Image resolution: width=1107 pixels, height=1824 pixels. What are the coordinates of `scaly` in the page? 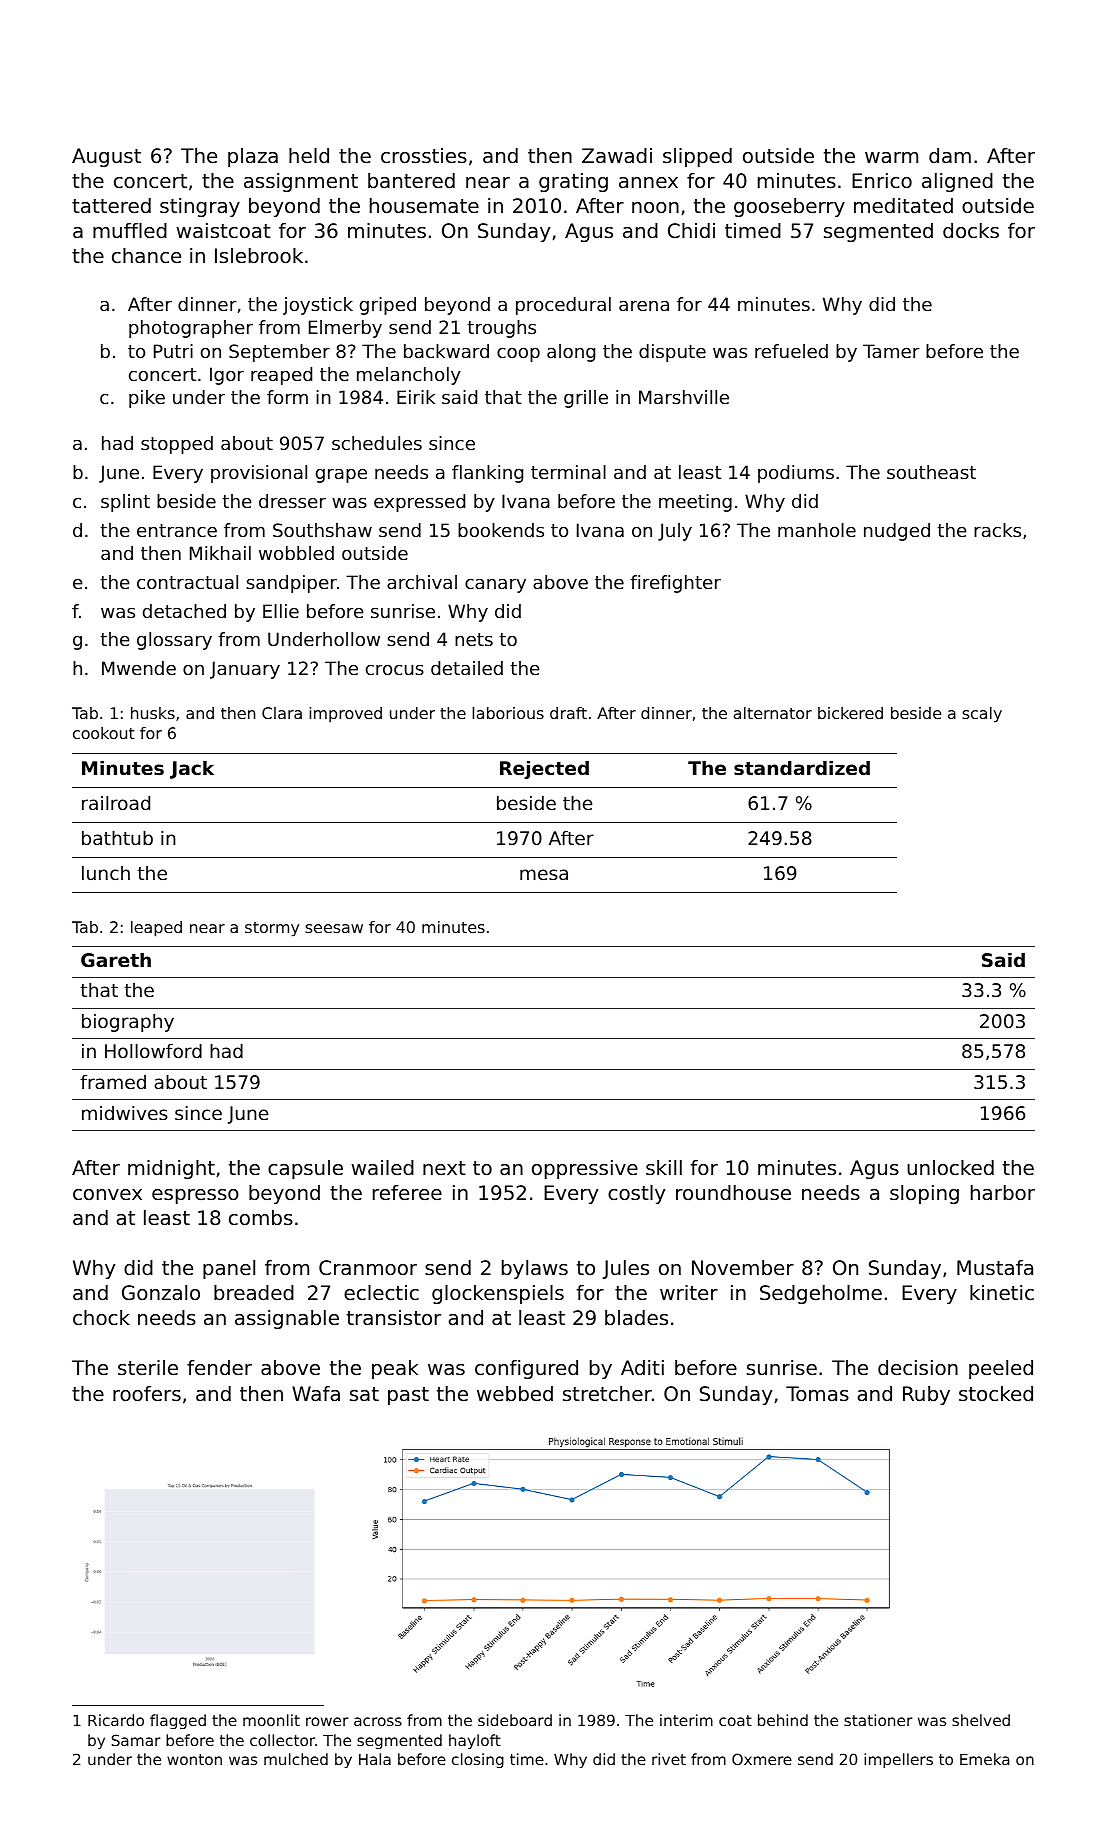 It's located at (982, 715).
